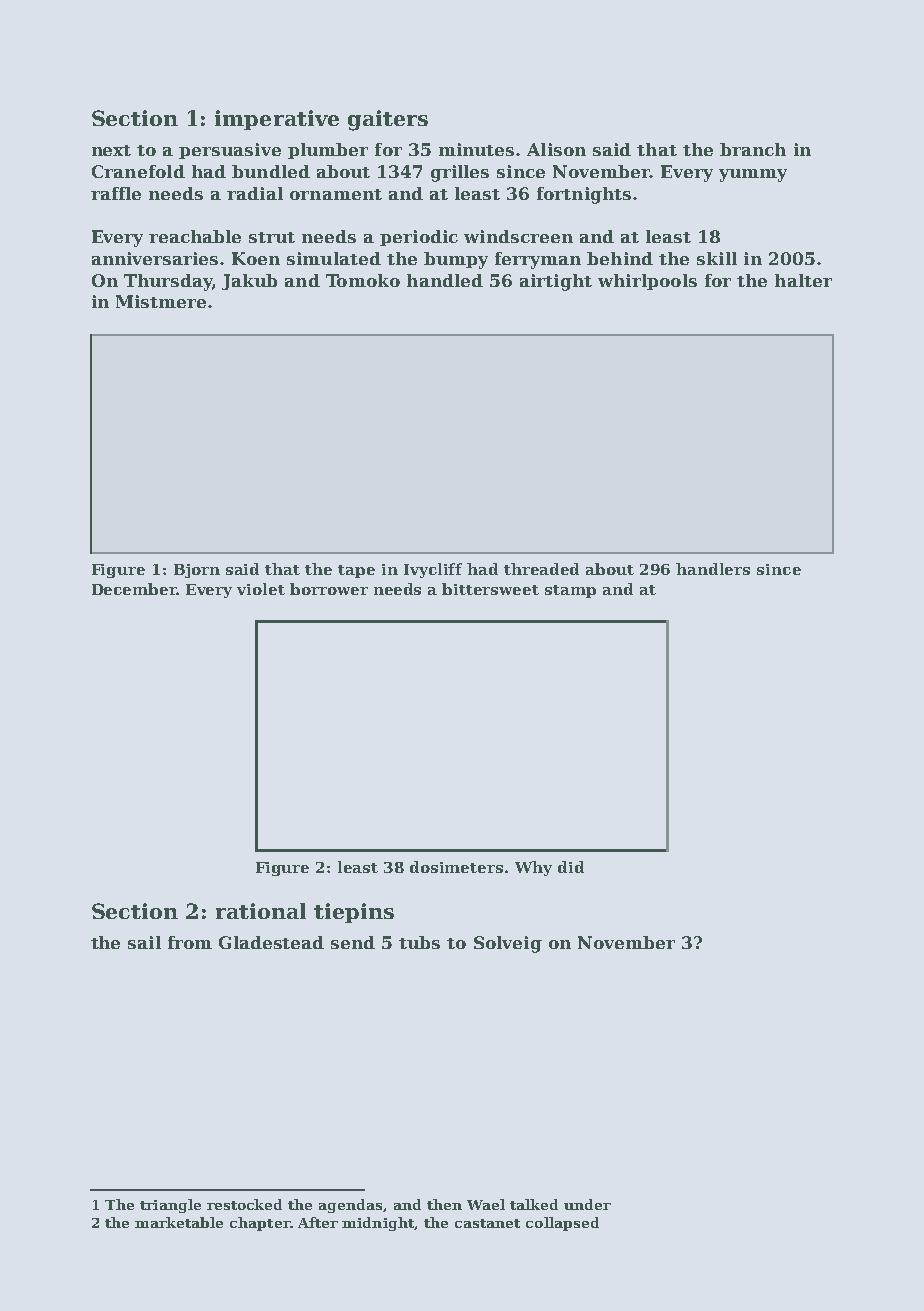  What do you see at coordinates (318, 1222) in the page?
I see `After` at bounding box center [318, 1222].
